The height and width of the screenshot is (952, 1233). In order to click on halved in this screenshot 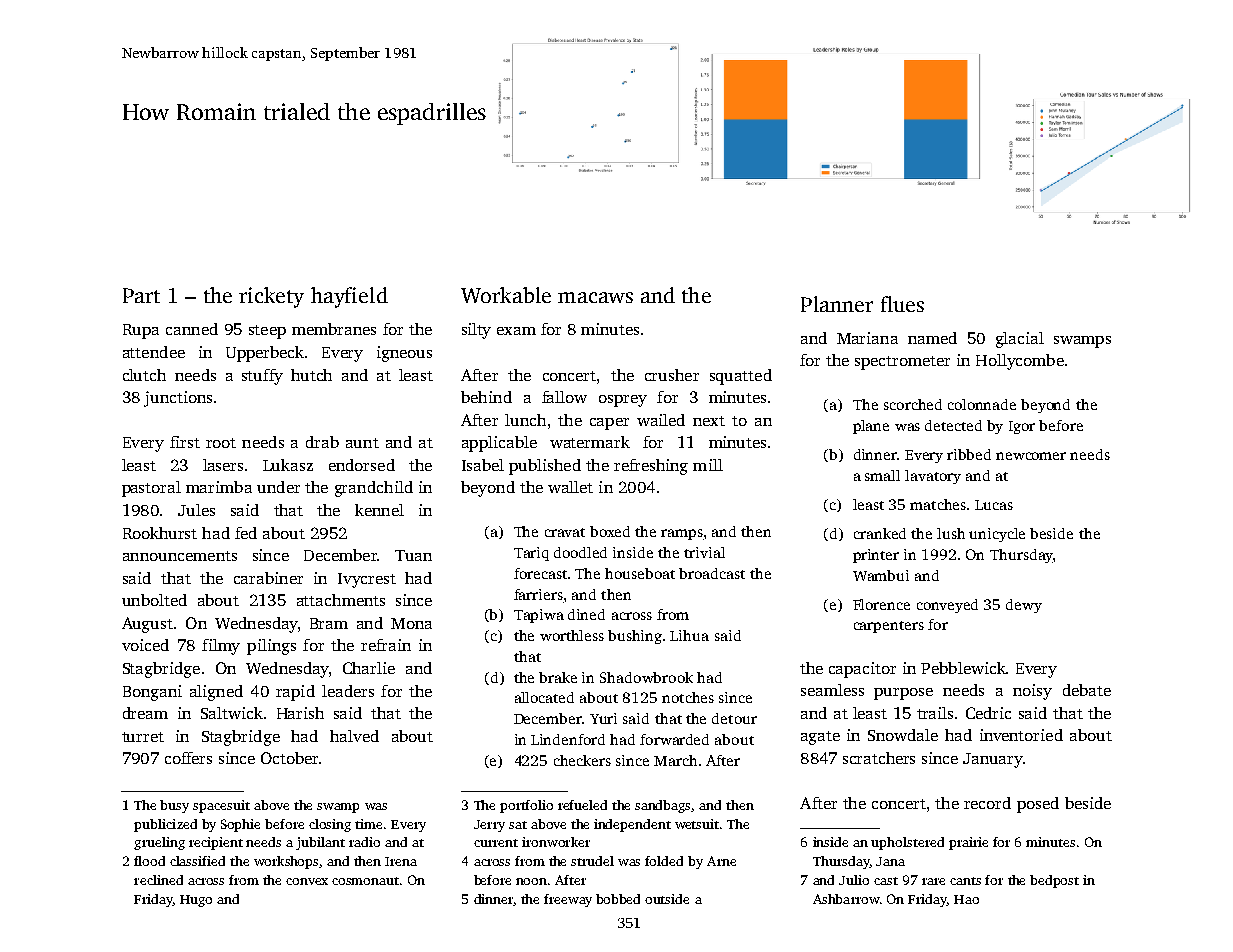, I will do `click(354, 736)`.
